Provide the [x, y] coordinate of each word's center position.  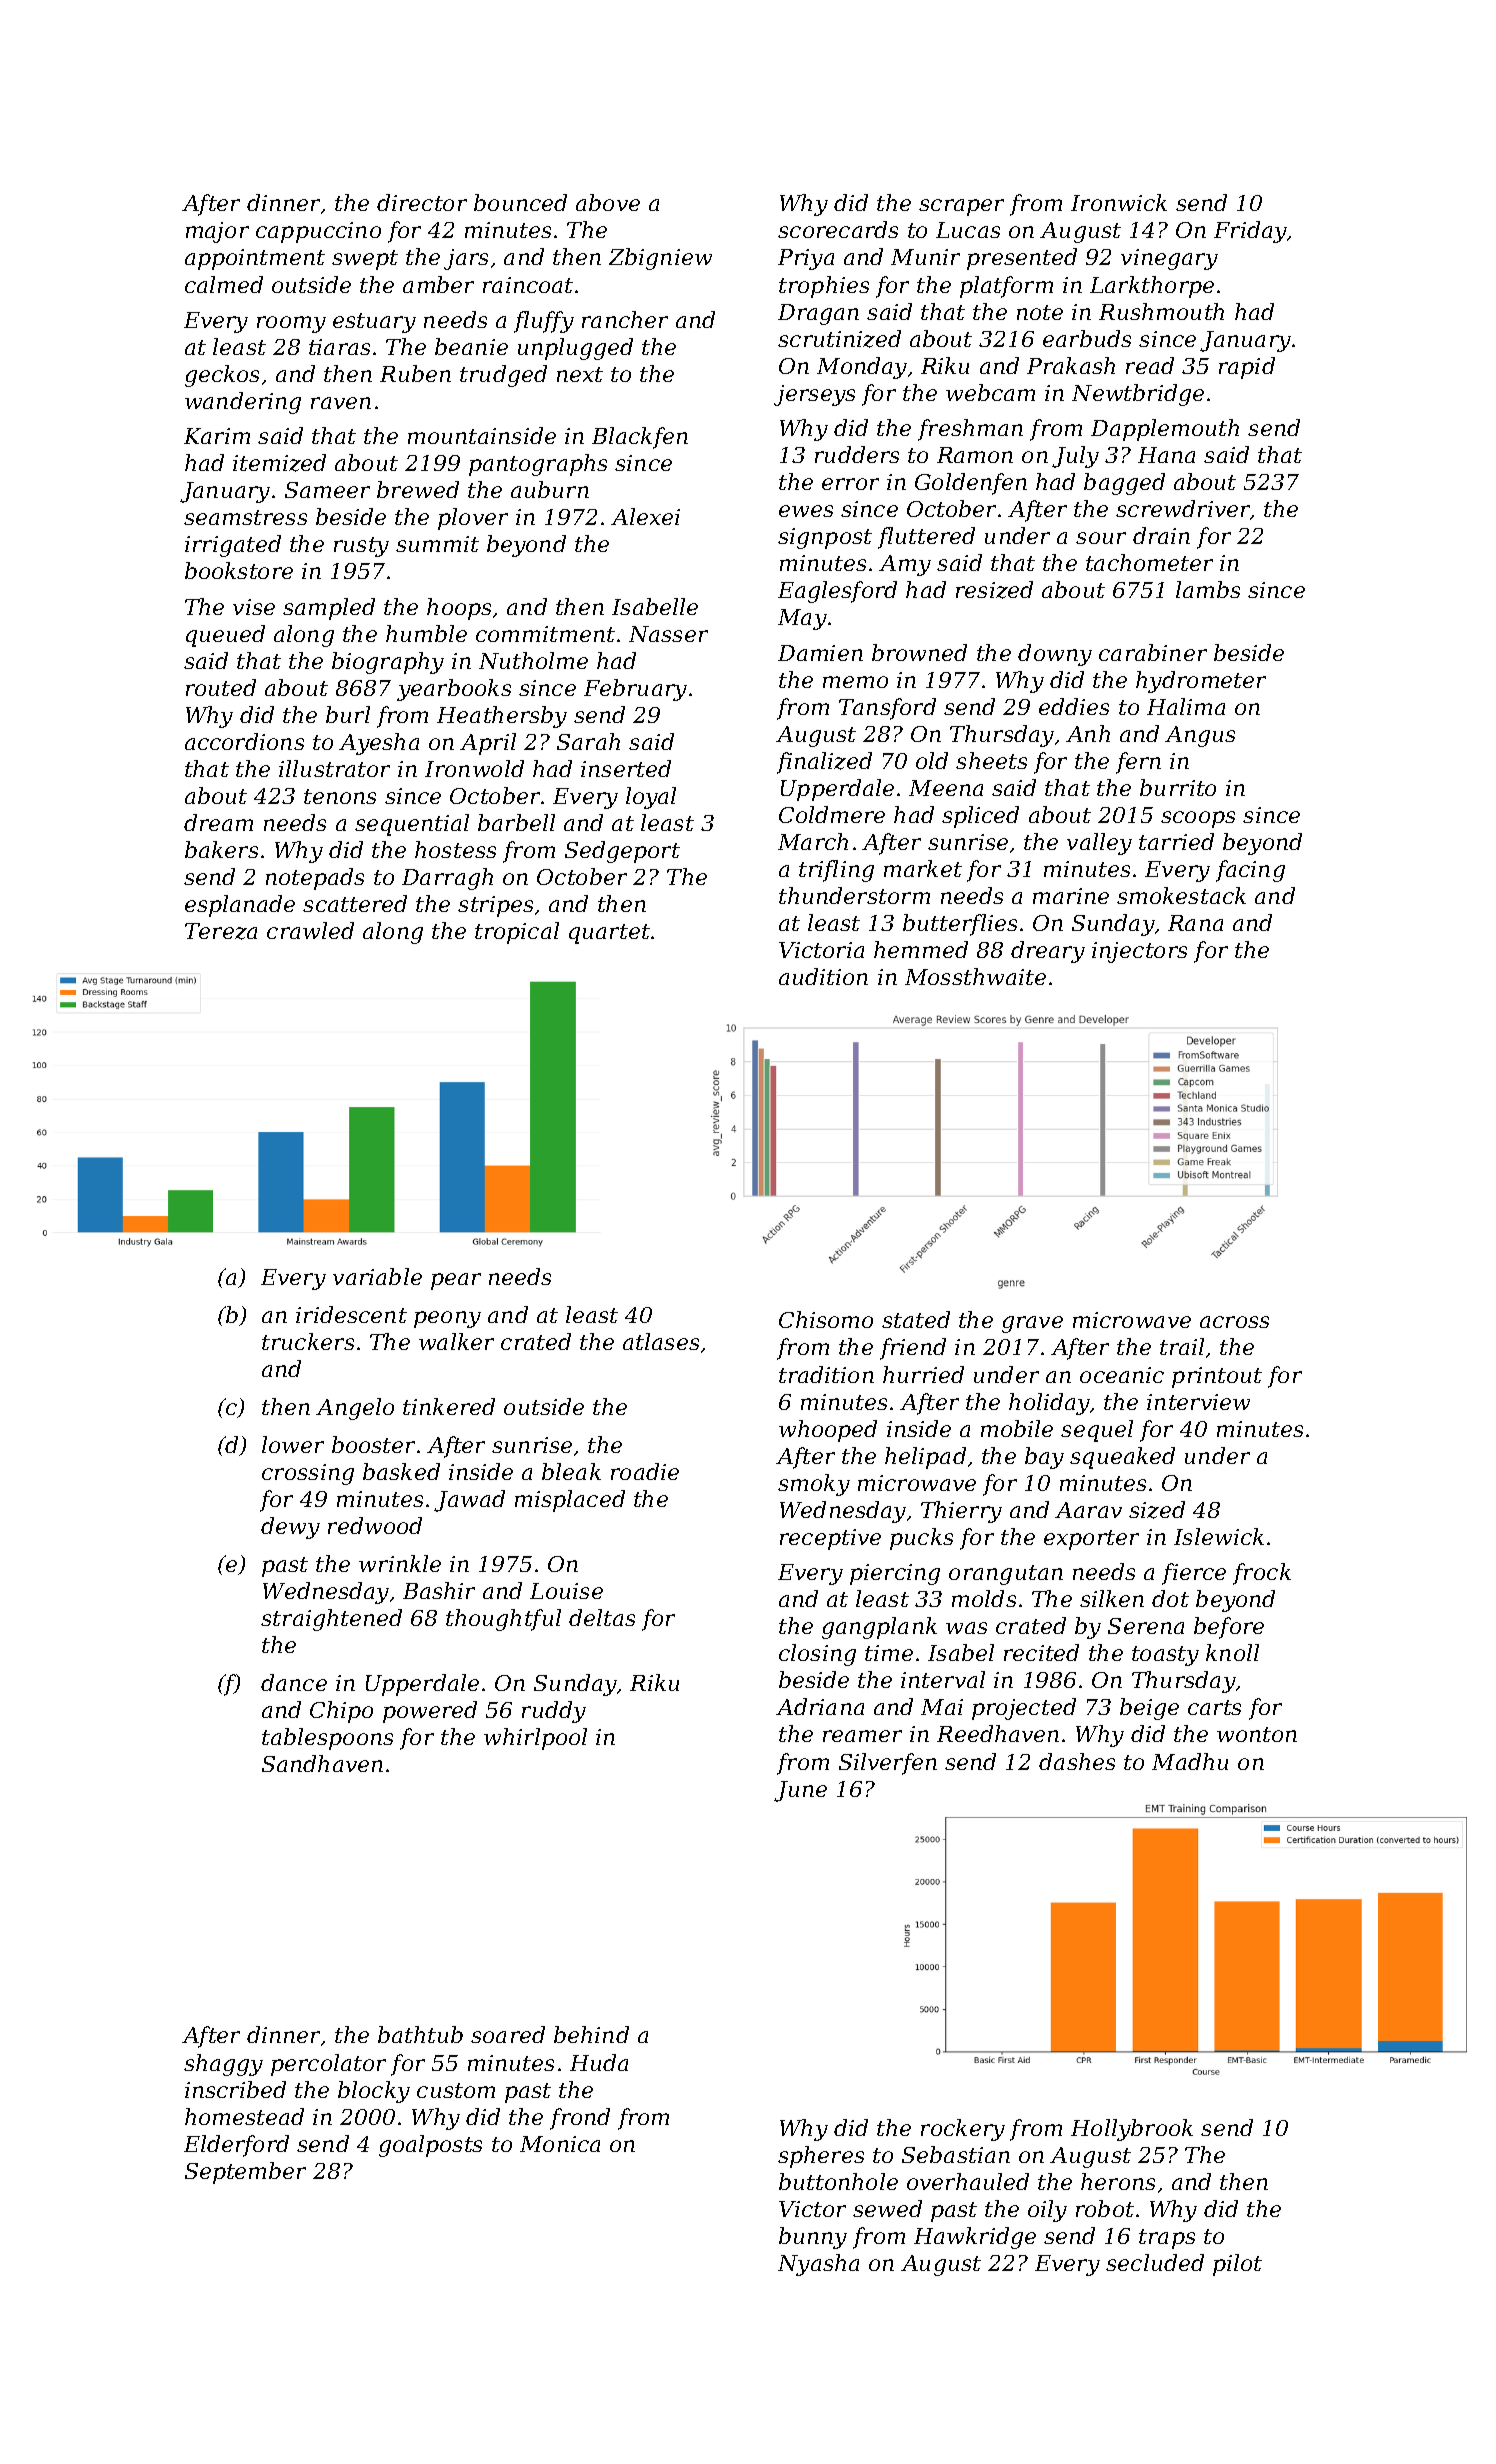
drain [1161, 535]
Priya [806, 259]
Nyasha [818, 2265]
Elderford [236, 2146]
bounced [520, 202]
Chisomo [826, 1319]
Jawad [469, 1501]
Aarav [1088, 1510]
